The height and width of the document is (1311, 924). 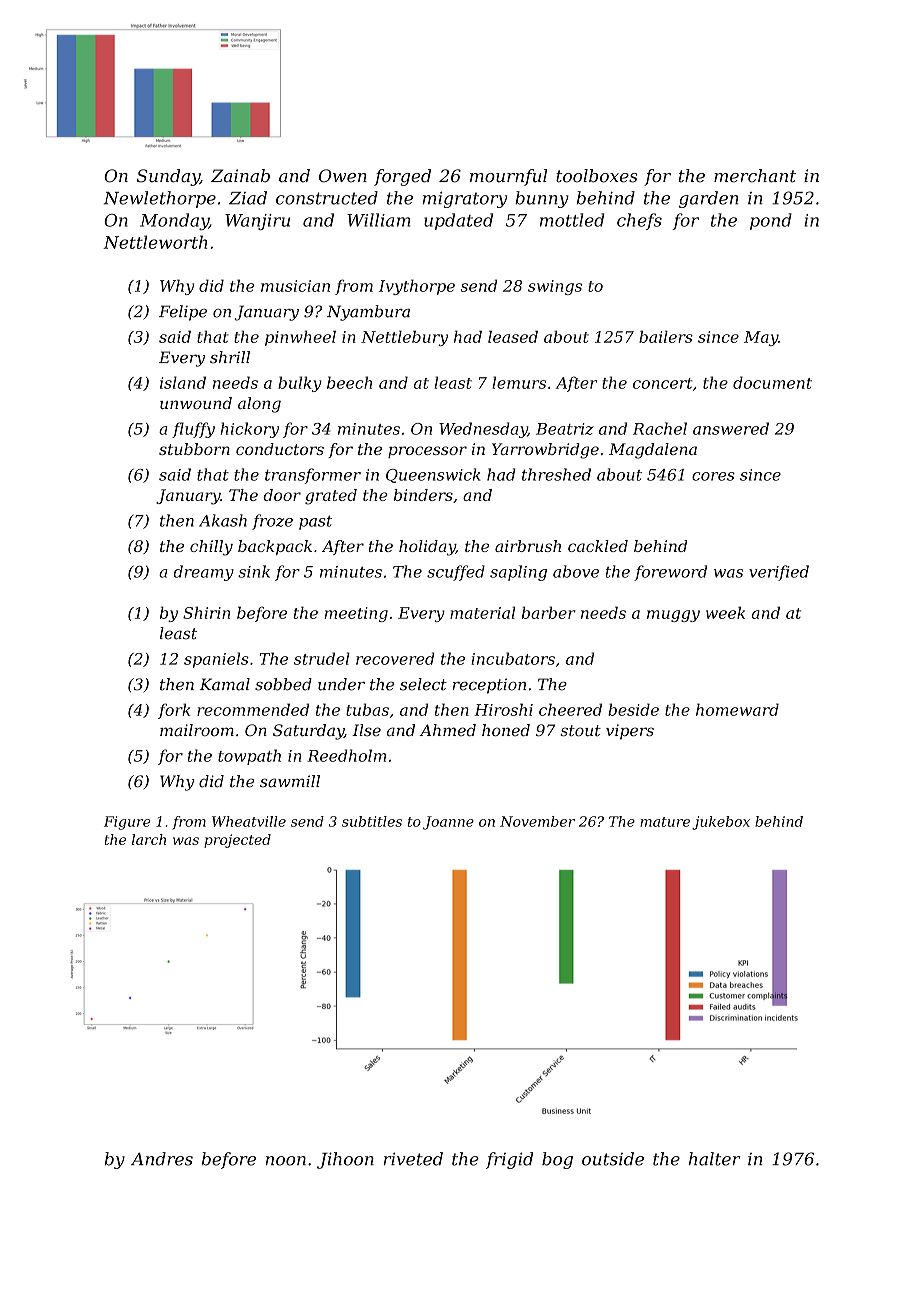 What do you see at coordinates (257, 222) in the document?
I see `Wanjiru` at bounding box center [257, 222].
